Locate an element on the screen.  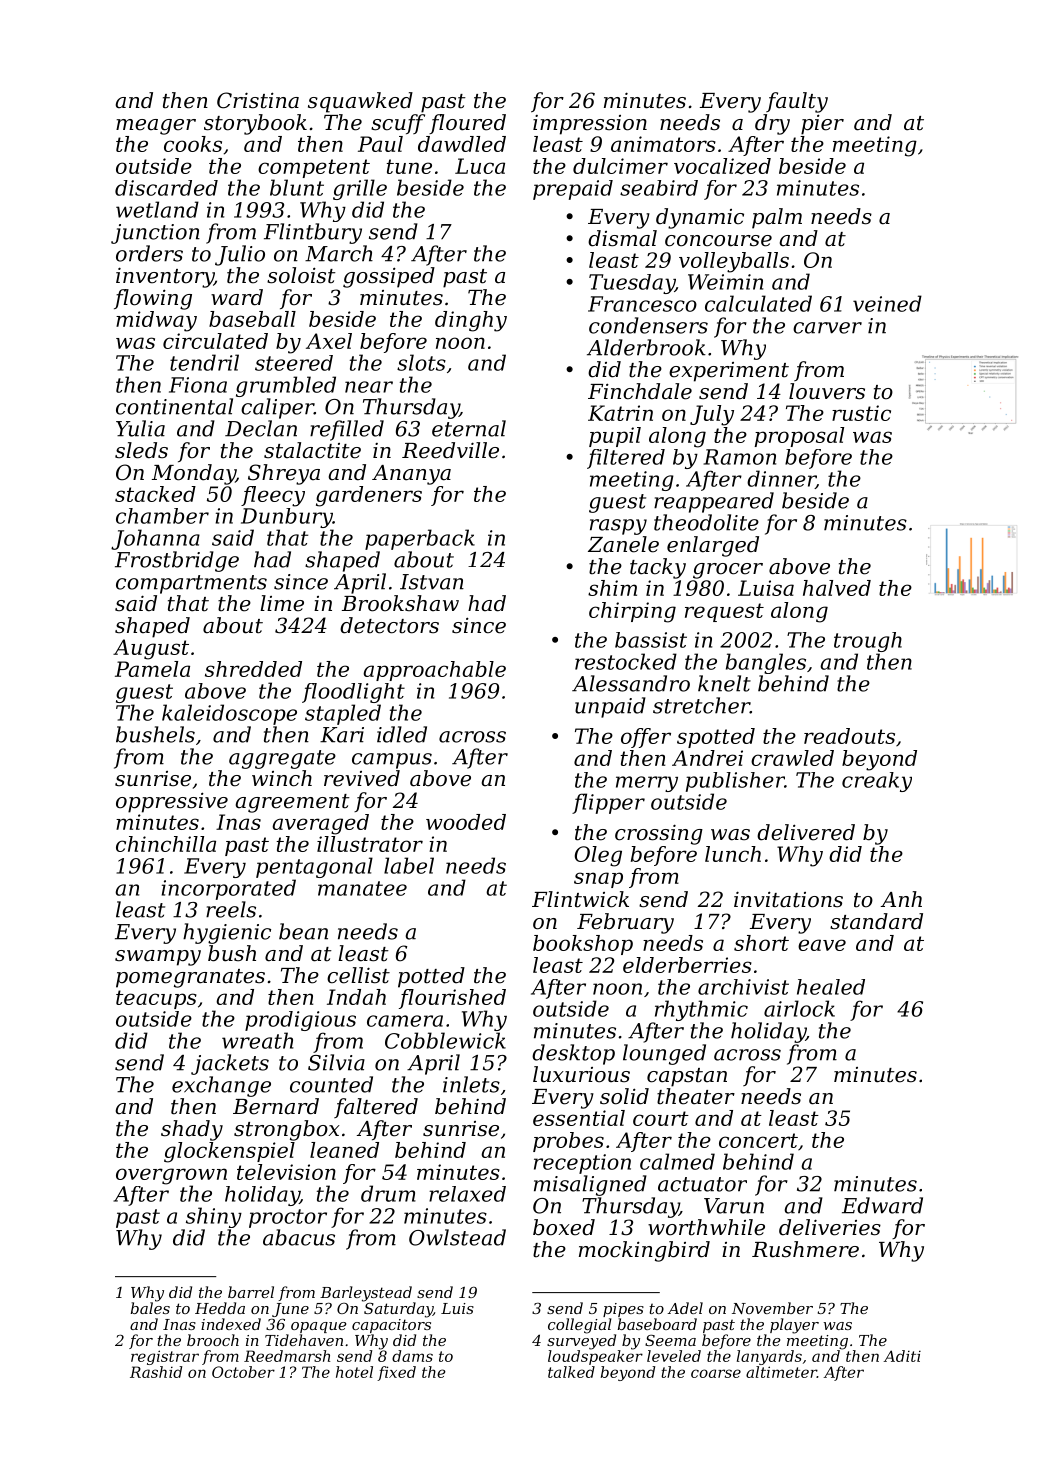
pentagonal is located at coordinates (314, 867).
